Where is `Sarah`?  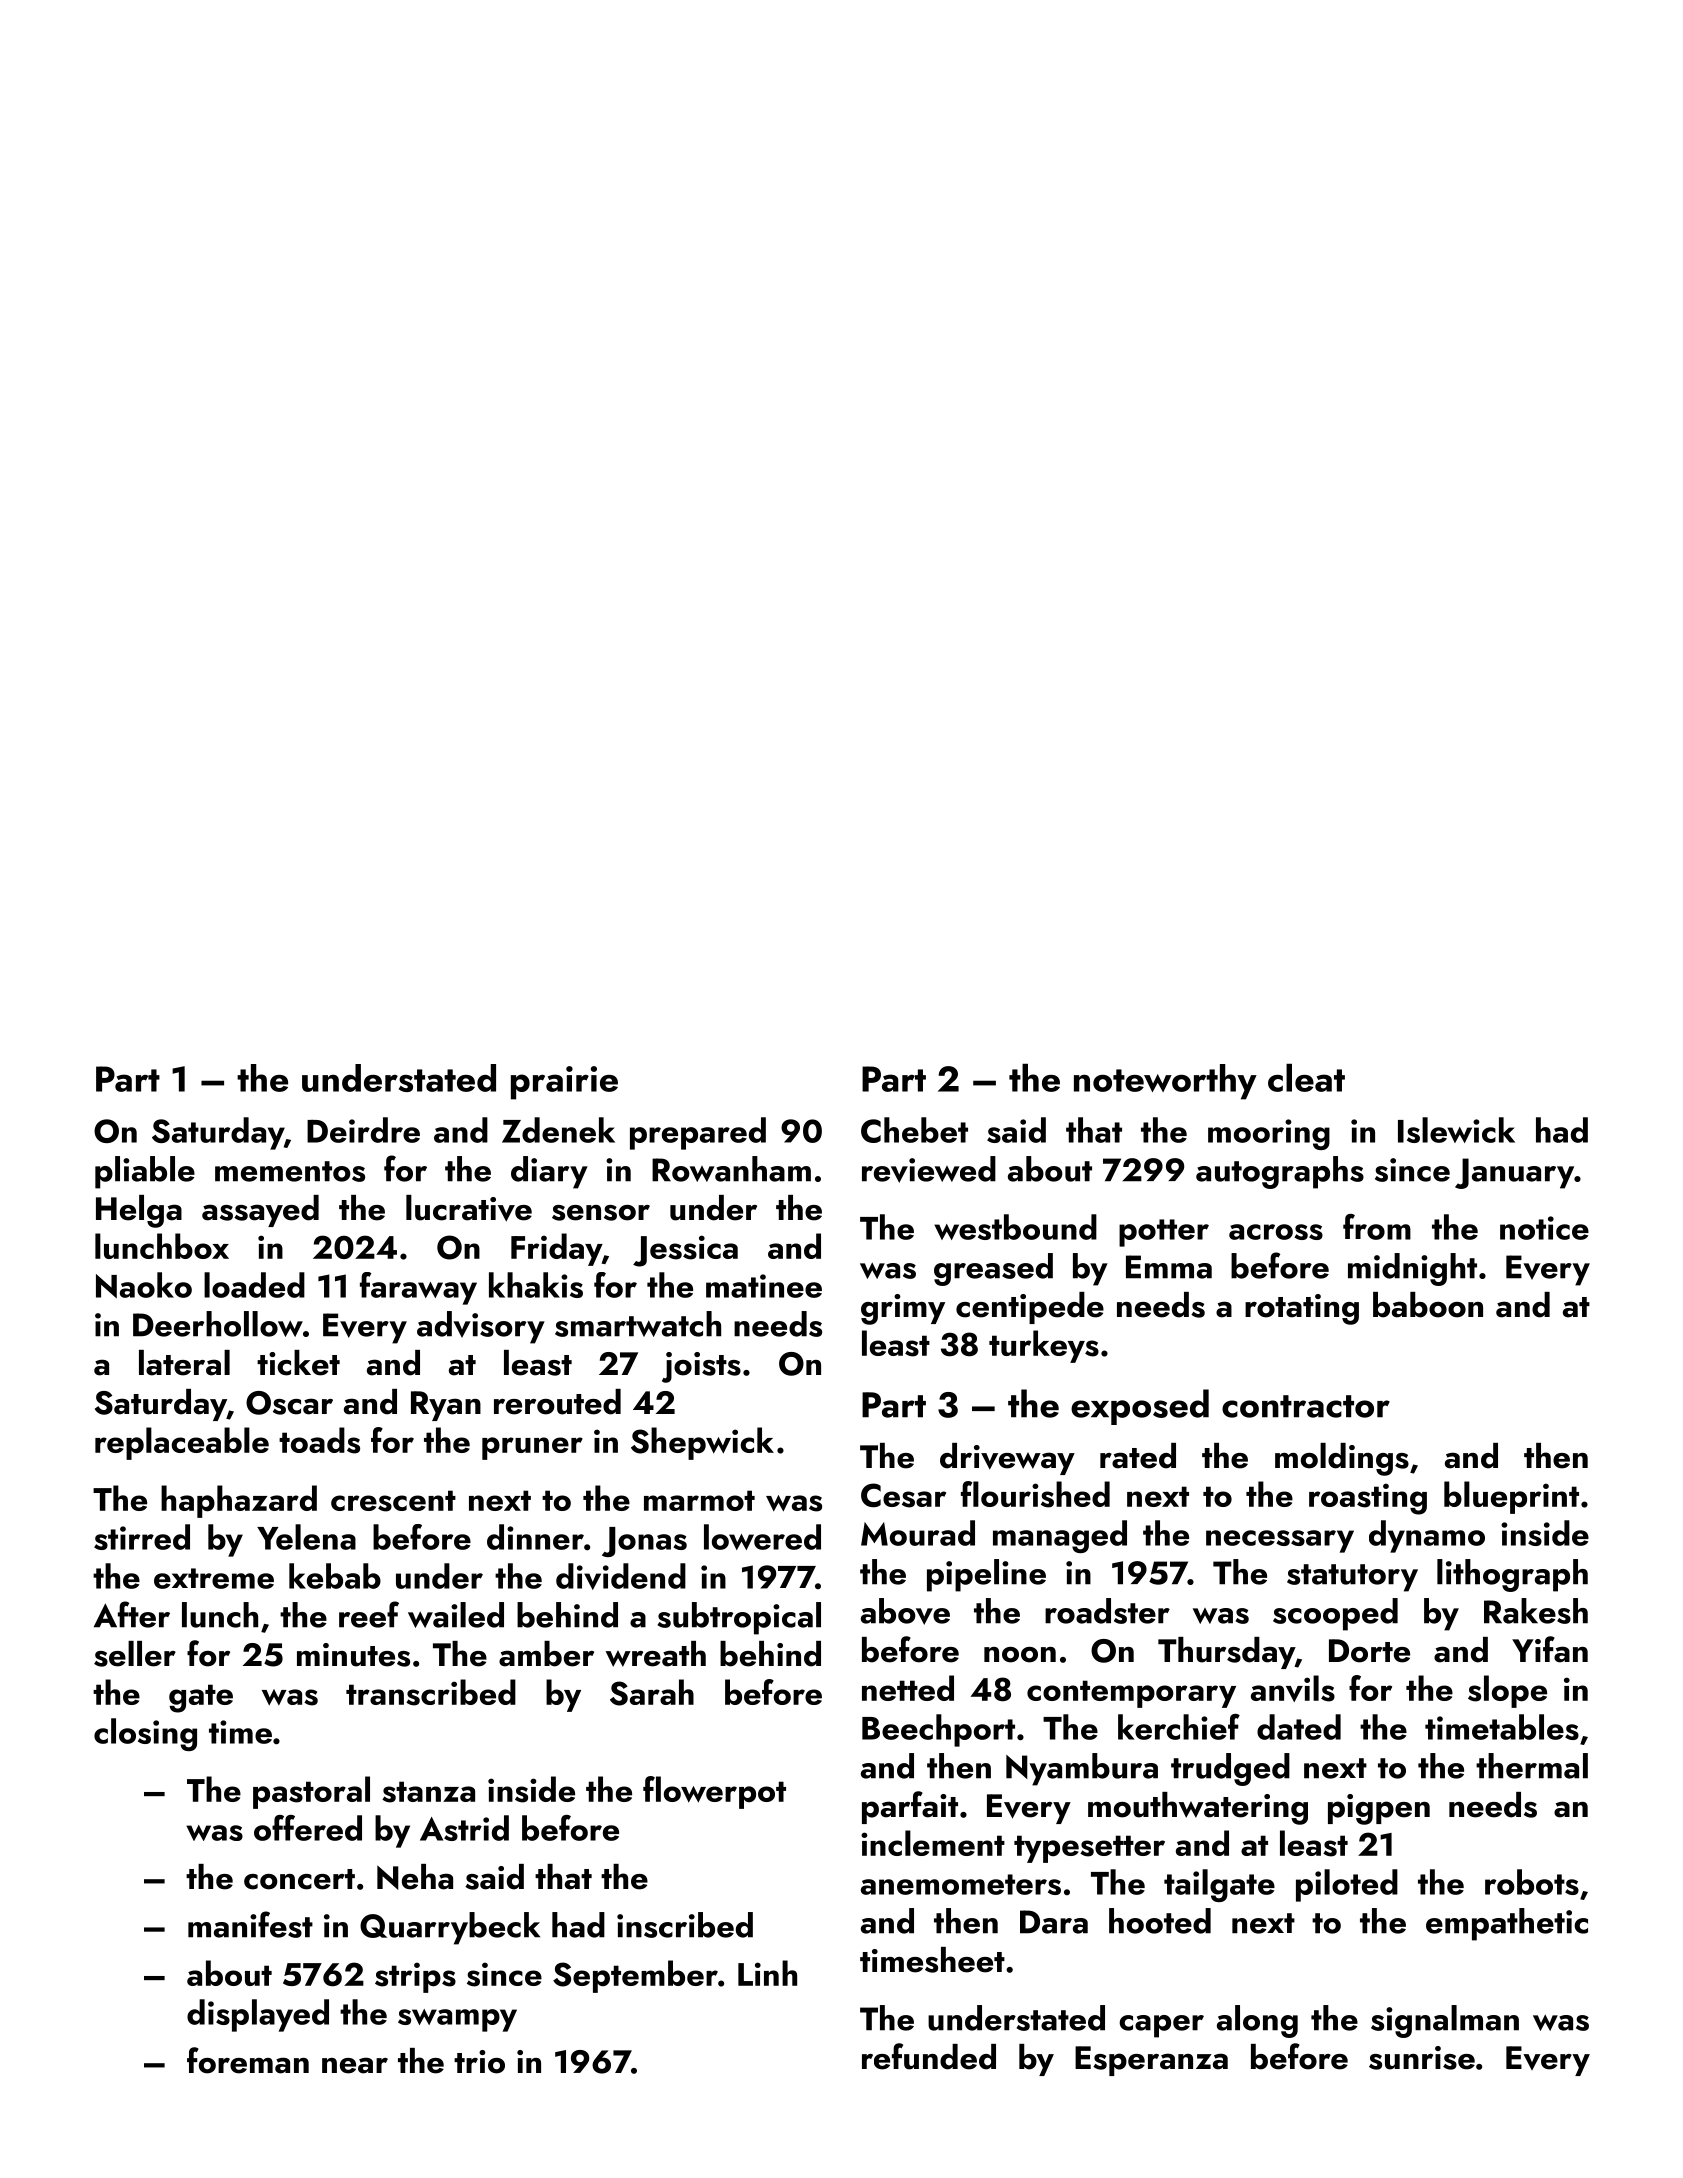
Sarah is located at coordinates (652, 1692).
